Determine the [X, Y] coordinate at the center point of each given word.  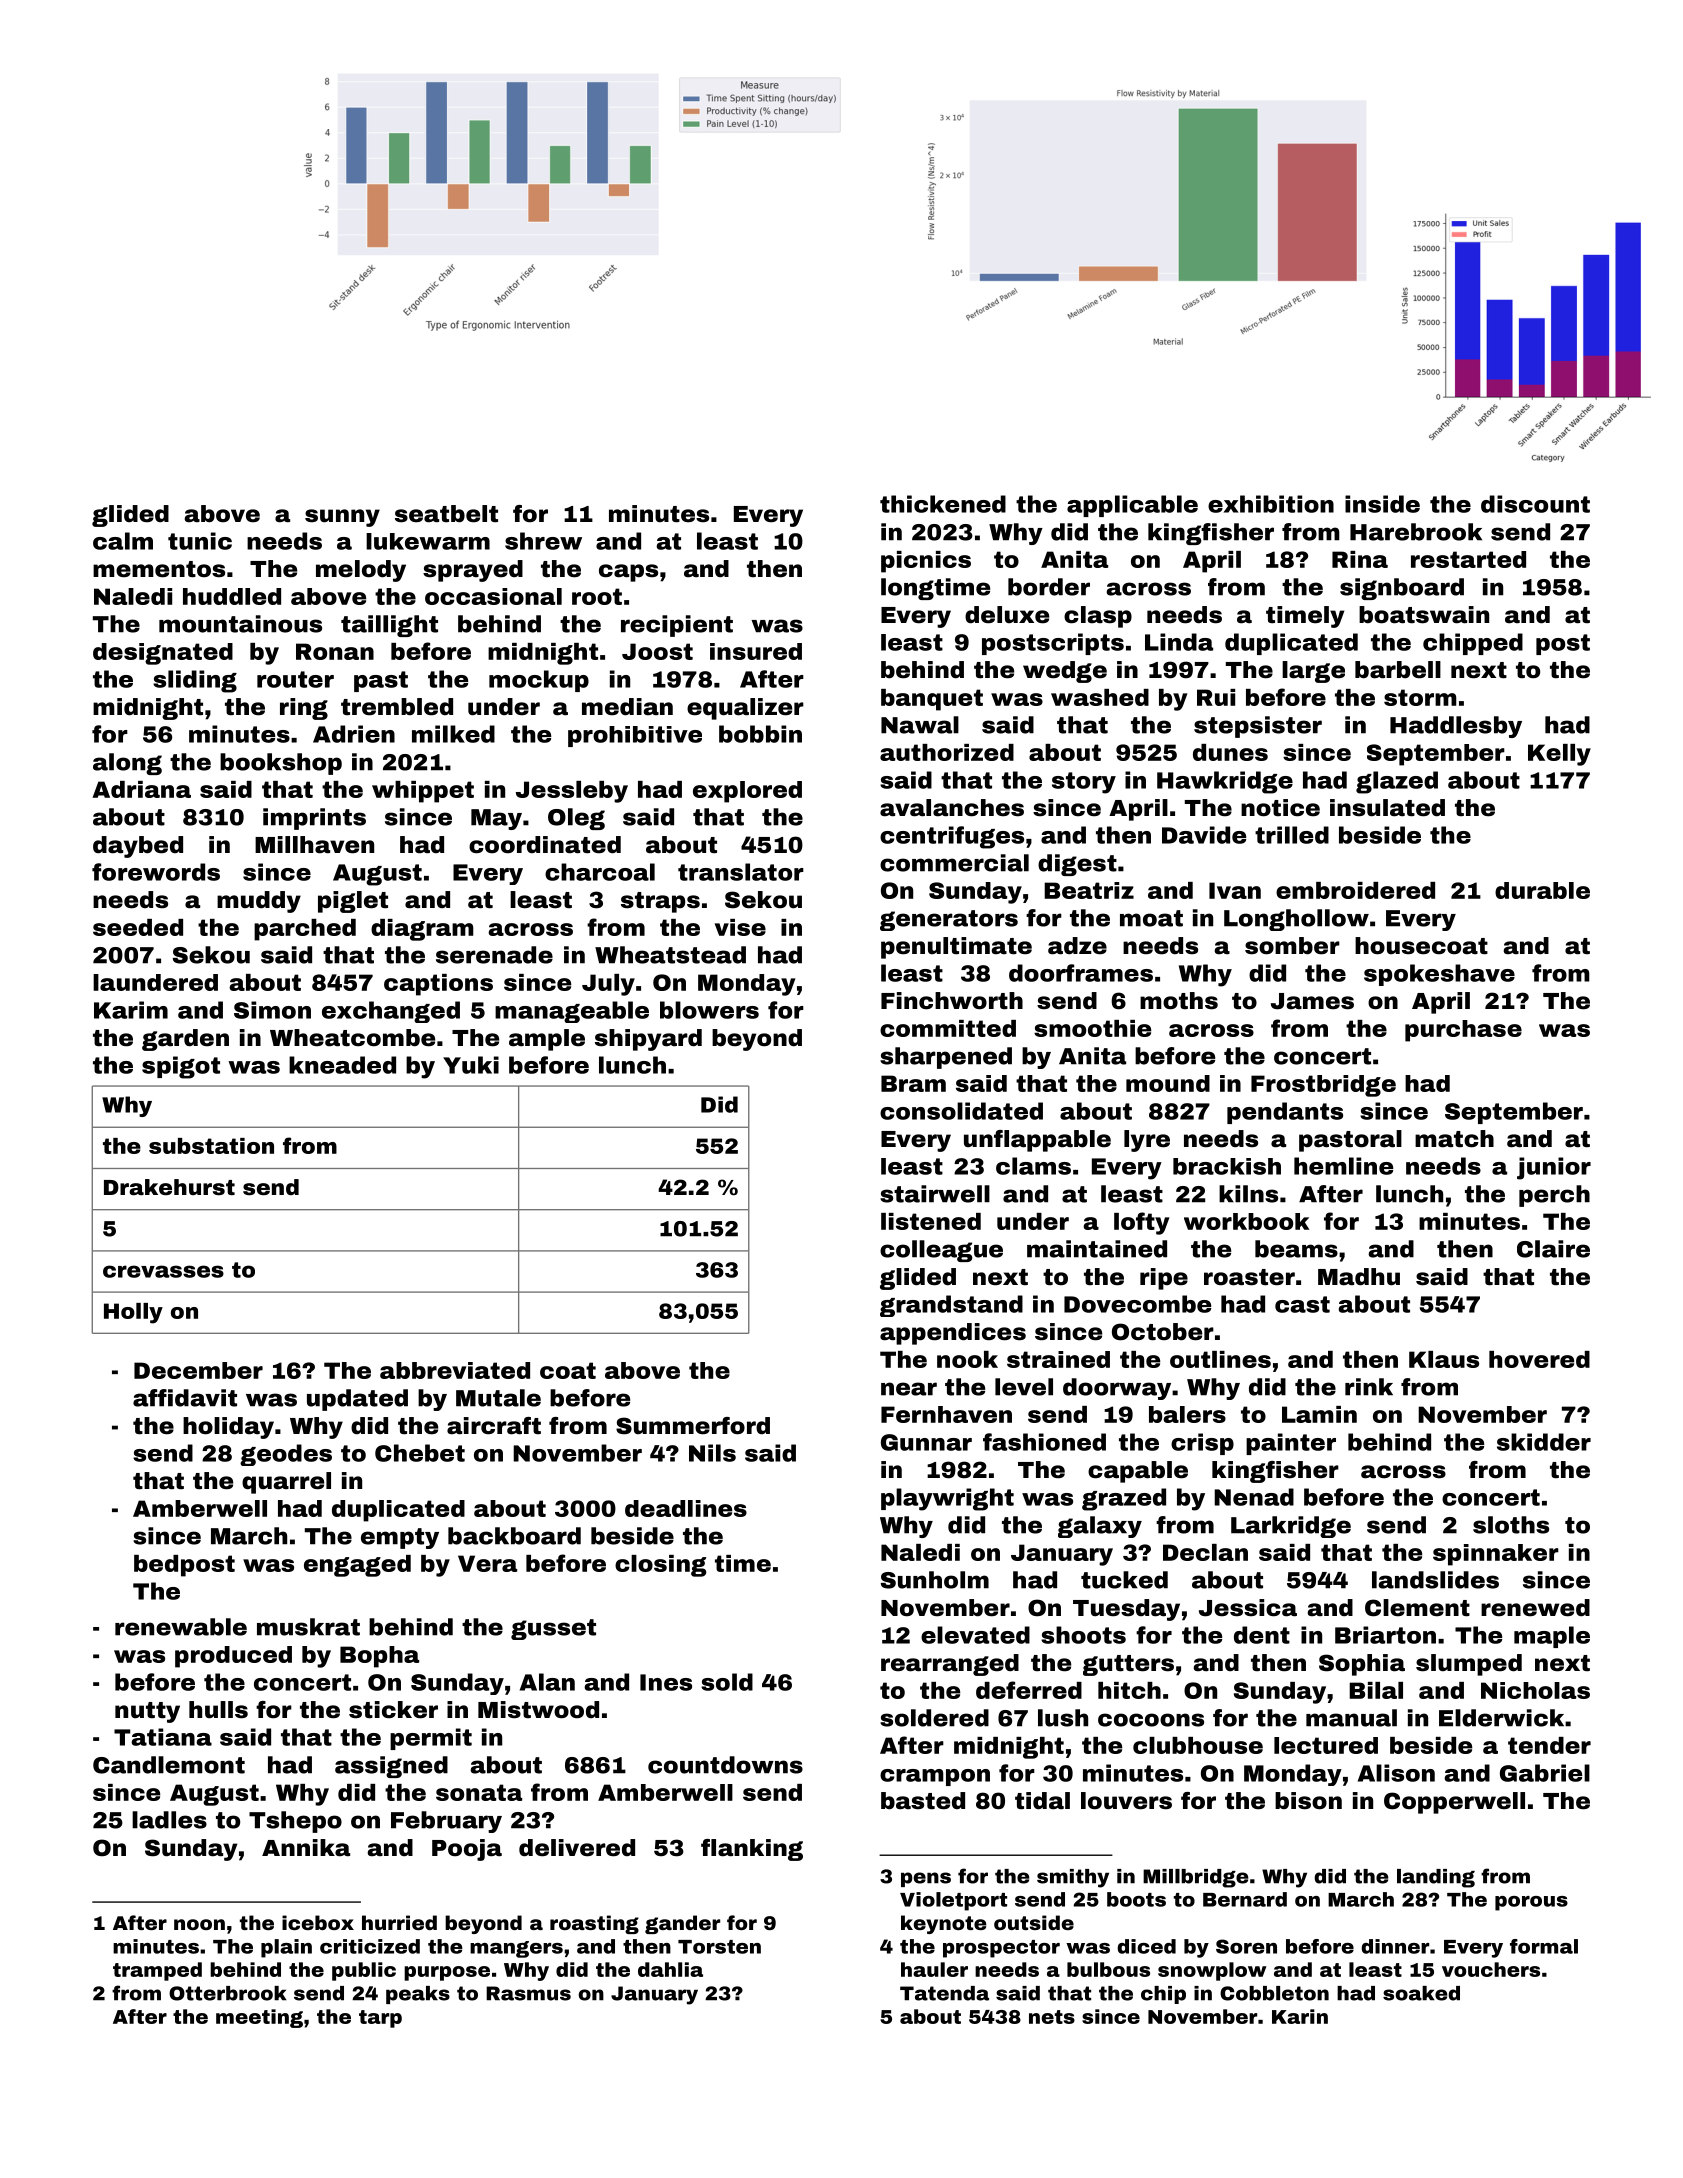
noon [199, 1924]
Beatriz [1089, 890]
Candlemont [169, 1765]
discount [1535, 504]
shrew [543, 541]
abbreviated [455, 1370]
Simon [272, 1010]
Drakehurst [169, 1187]
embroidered [1355, 890]
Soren [1246, 1946]
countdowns [725, 1765]
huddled [232, 596]
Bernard [1245, 1899]
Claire [1553, 1249]
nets [1052, 2017]
